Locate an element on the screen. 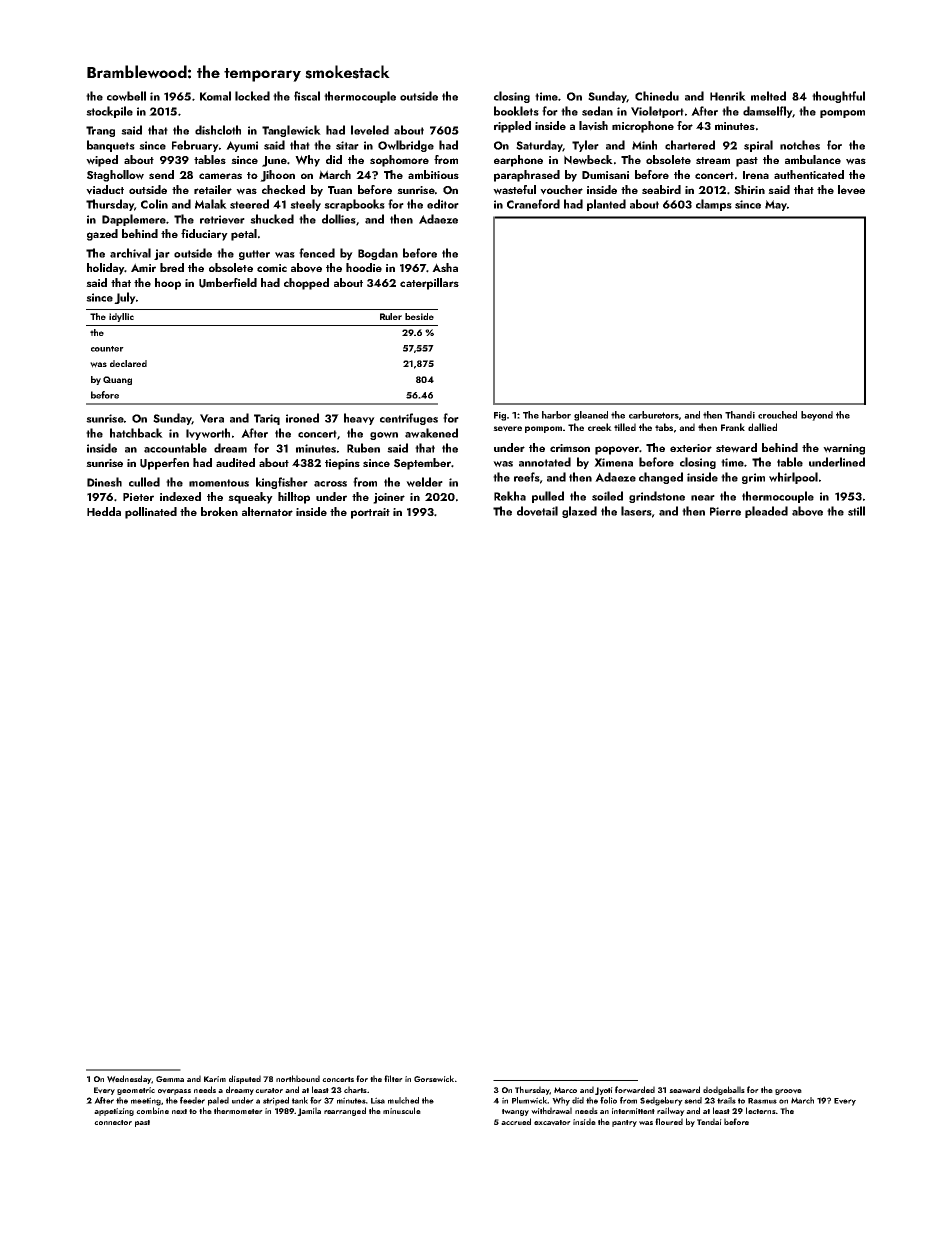 The image size is (952, 1233). portrait is located at coordinates (370, 513).
